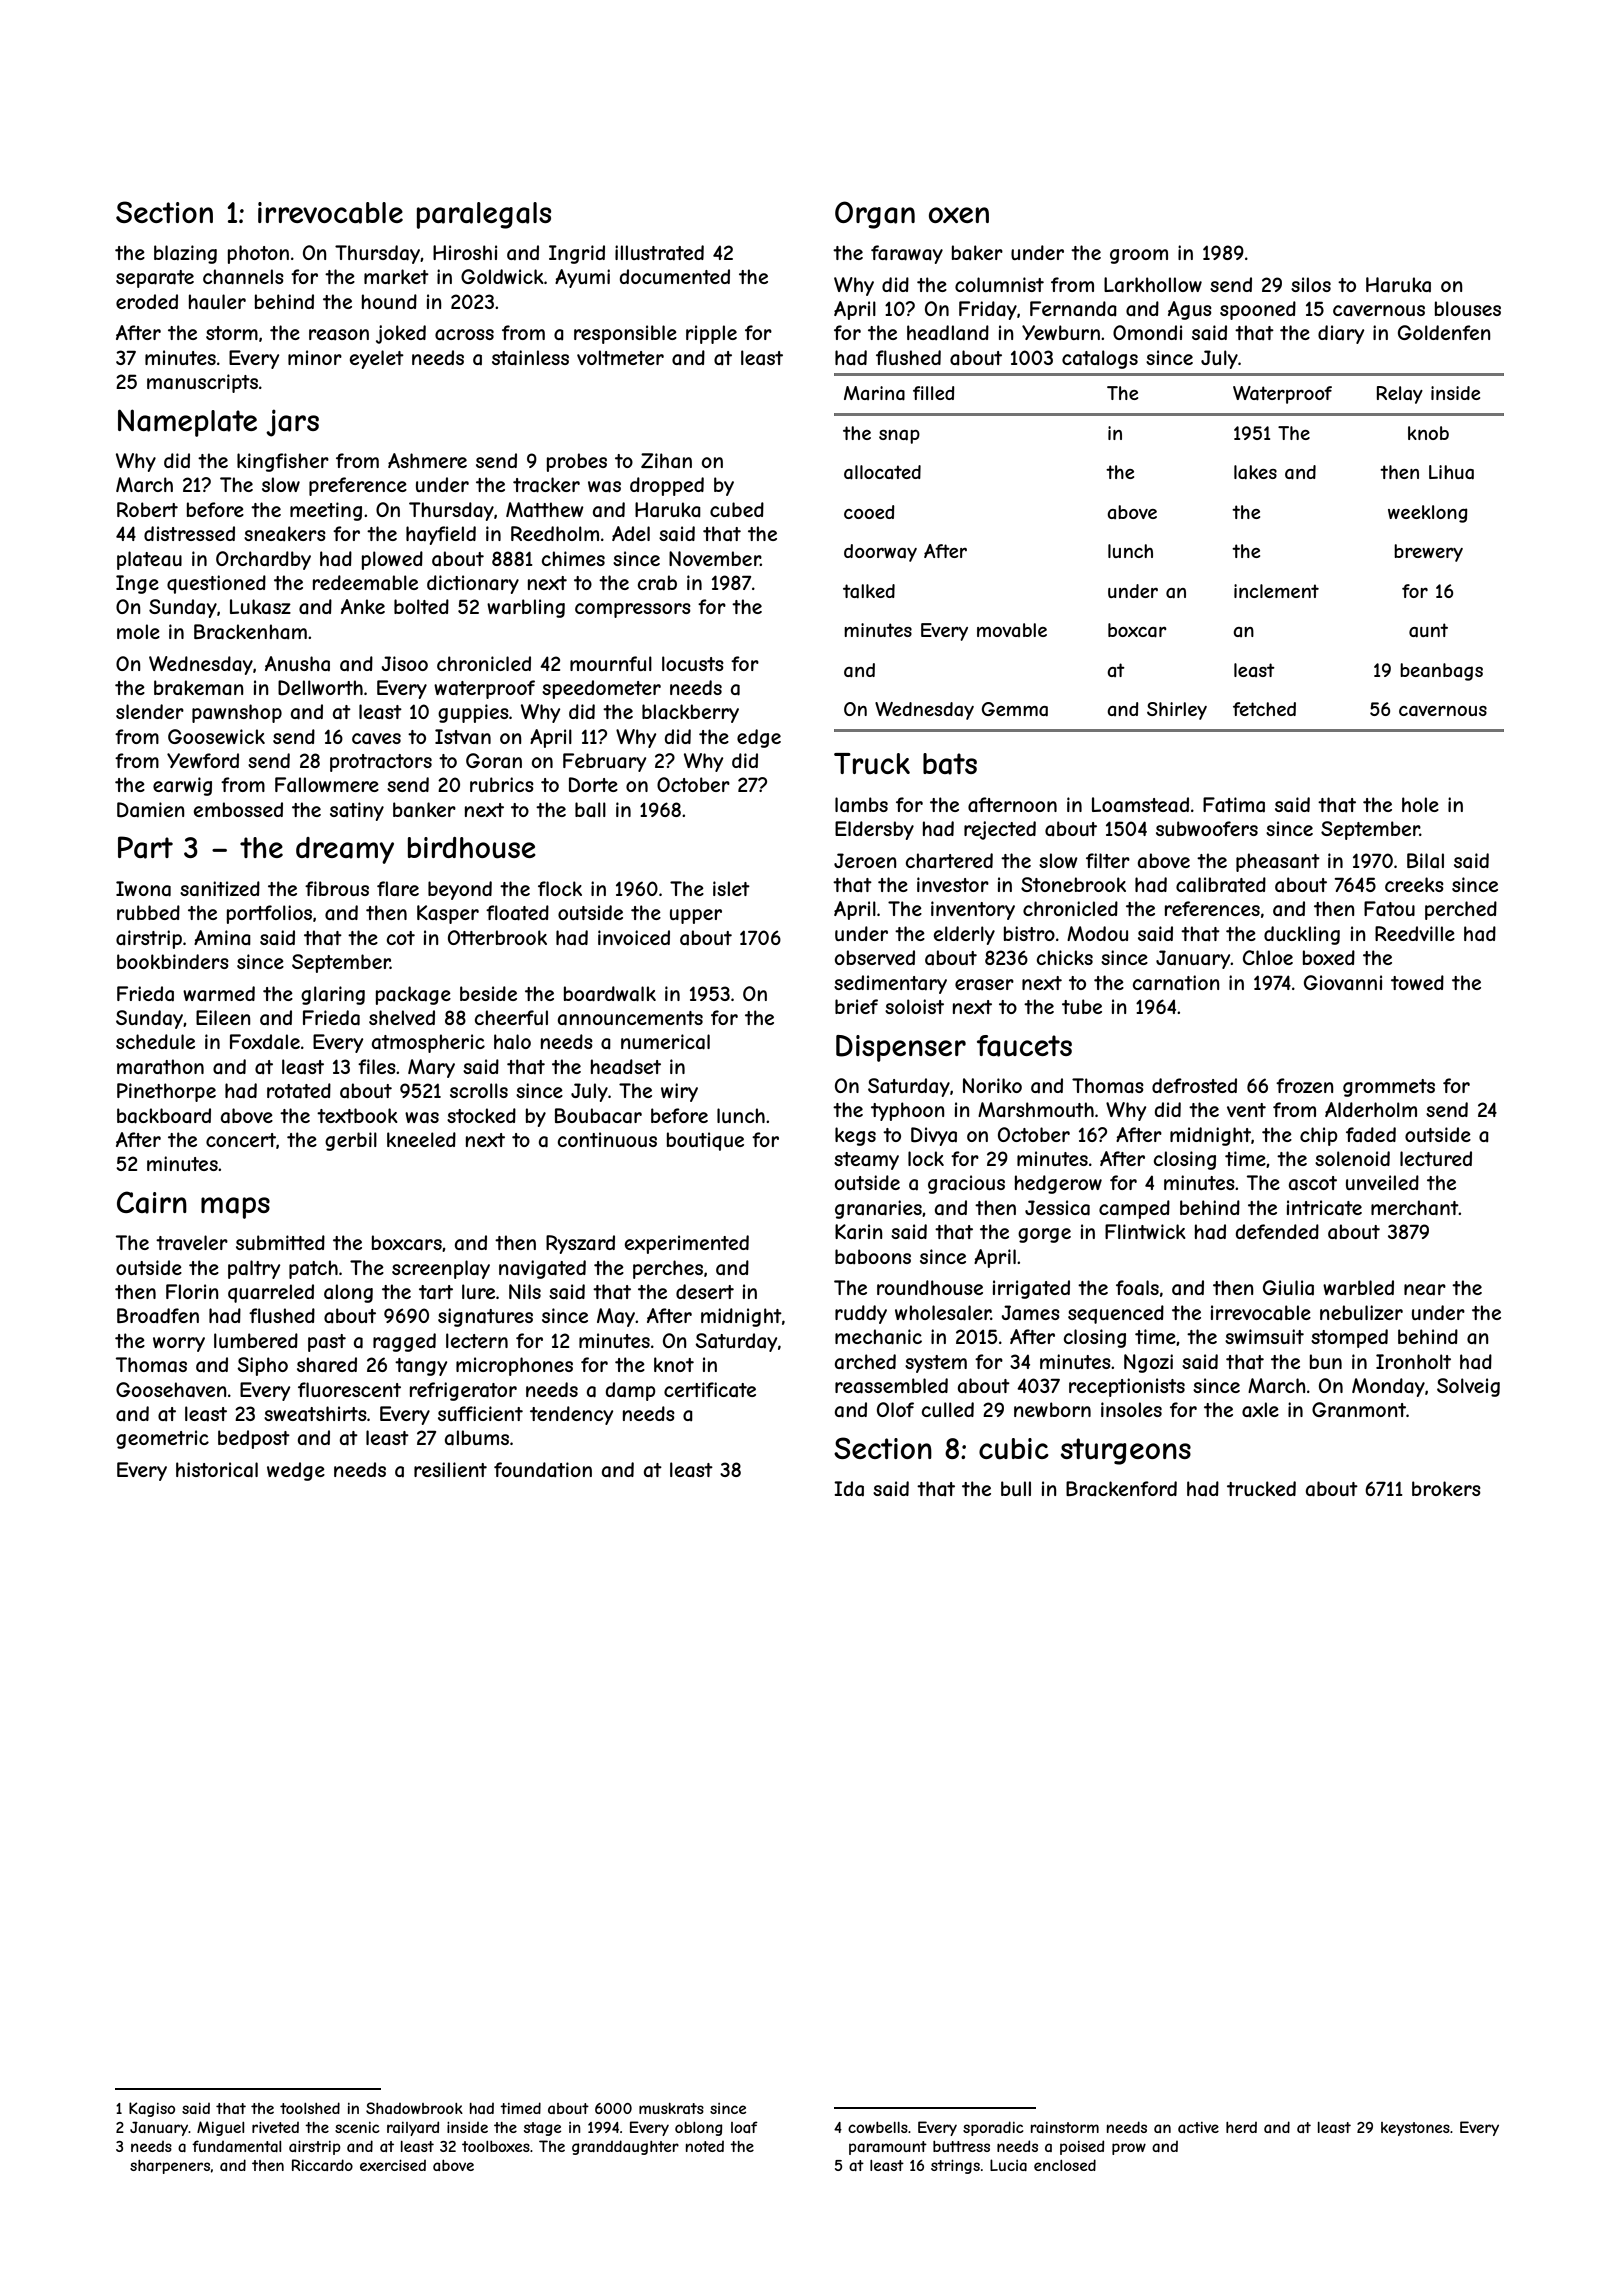 This screenshot has height=2292, width=1620. Describe the element at coordinates (1139, 256) in the screenshot. I see `groom` at that location.
